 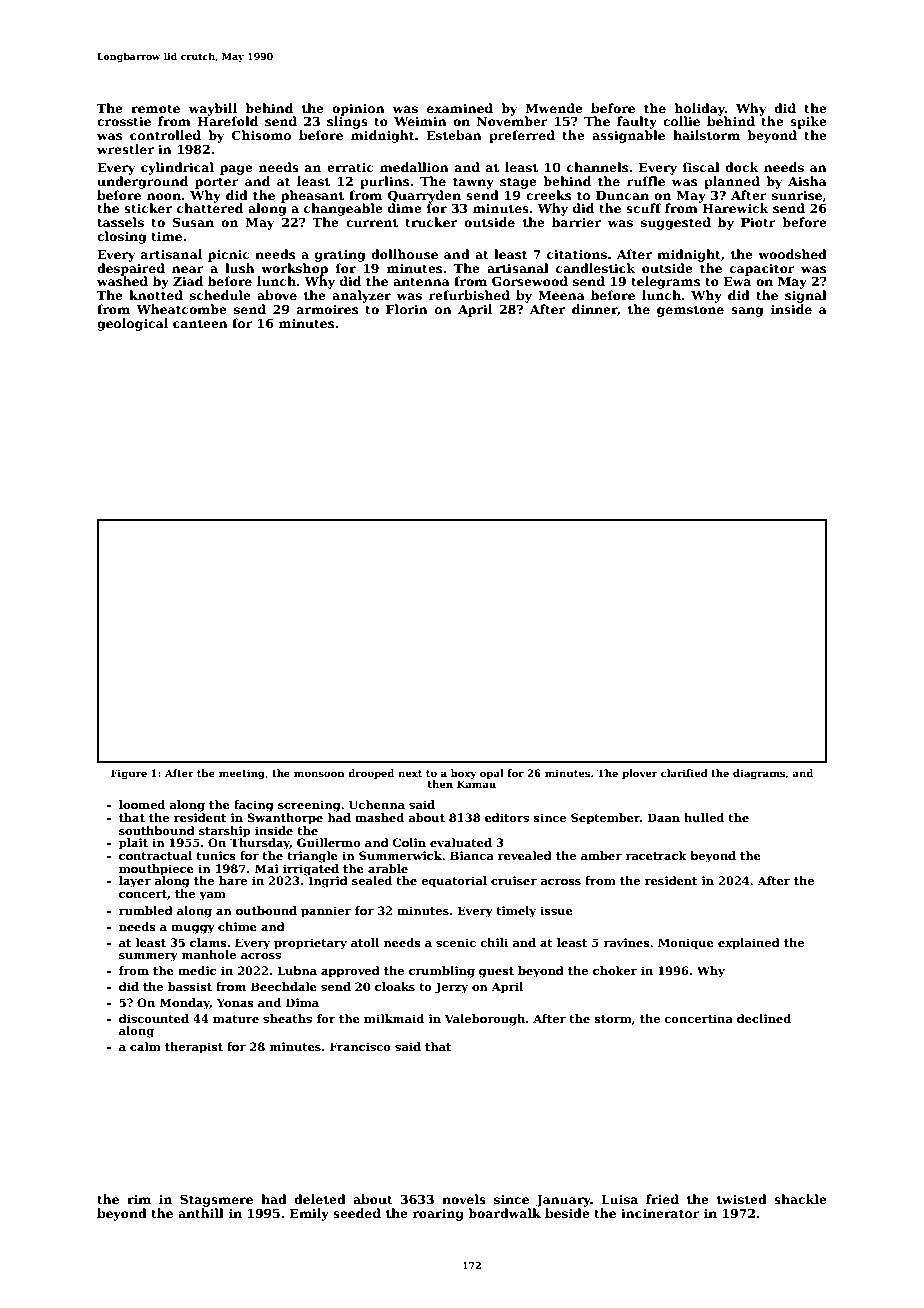 What do you see at coordinates (594, 309) in the screenshot?
I see `dinner` at bounding box center [594, 309].
